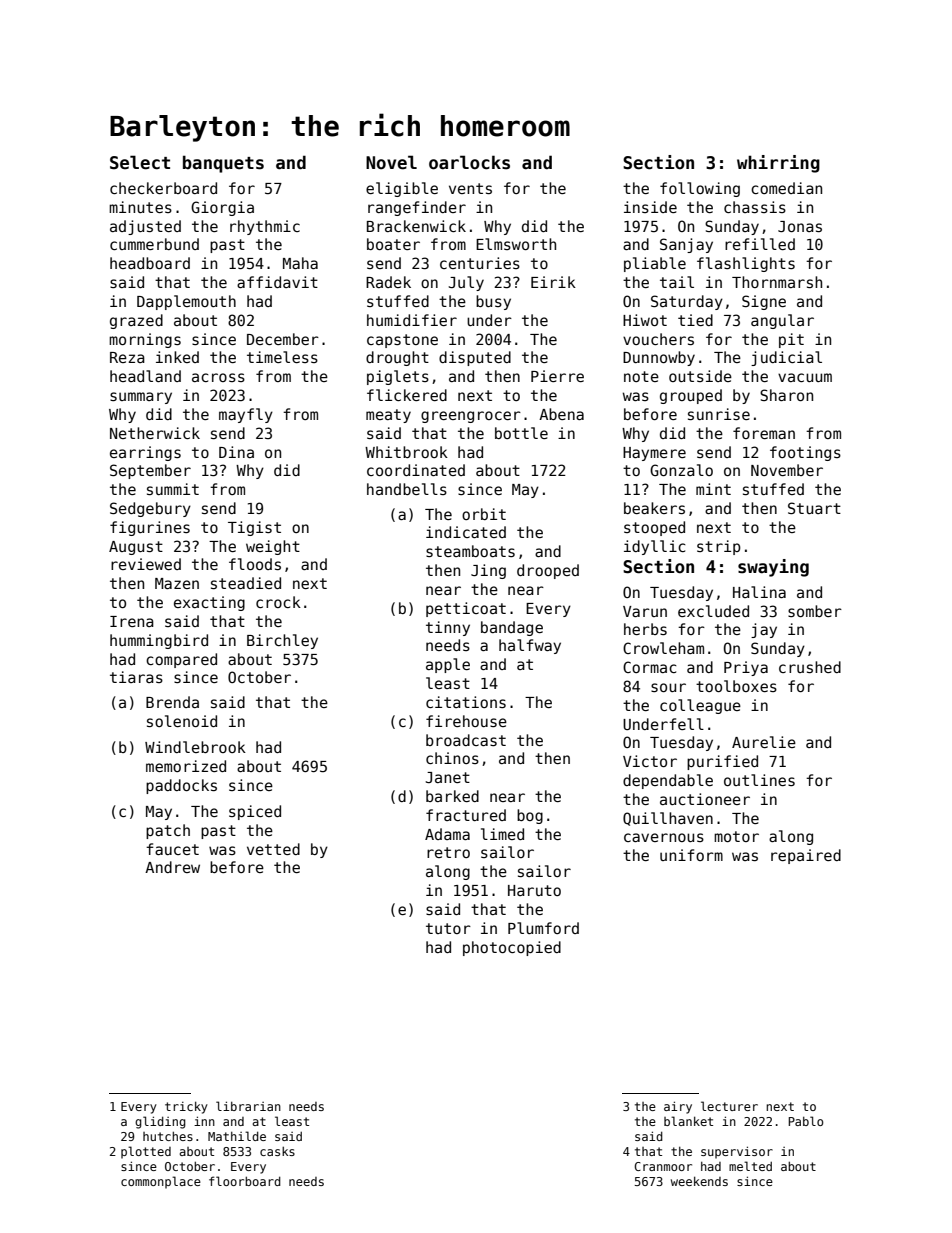 The image size is (952, 1233). I want to click on Plumford, so click(543, 928).
